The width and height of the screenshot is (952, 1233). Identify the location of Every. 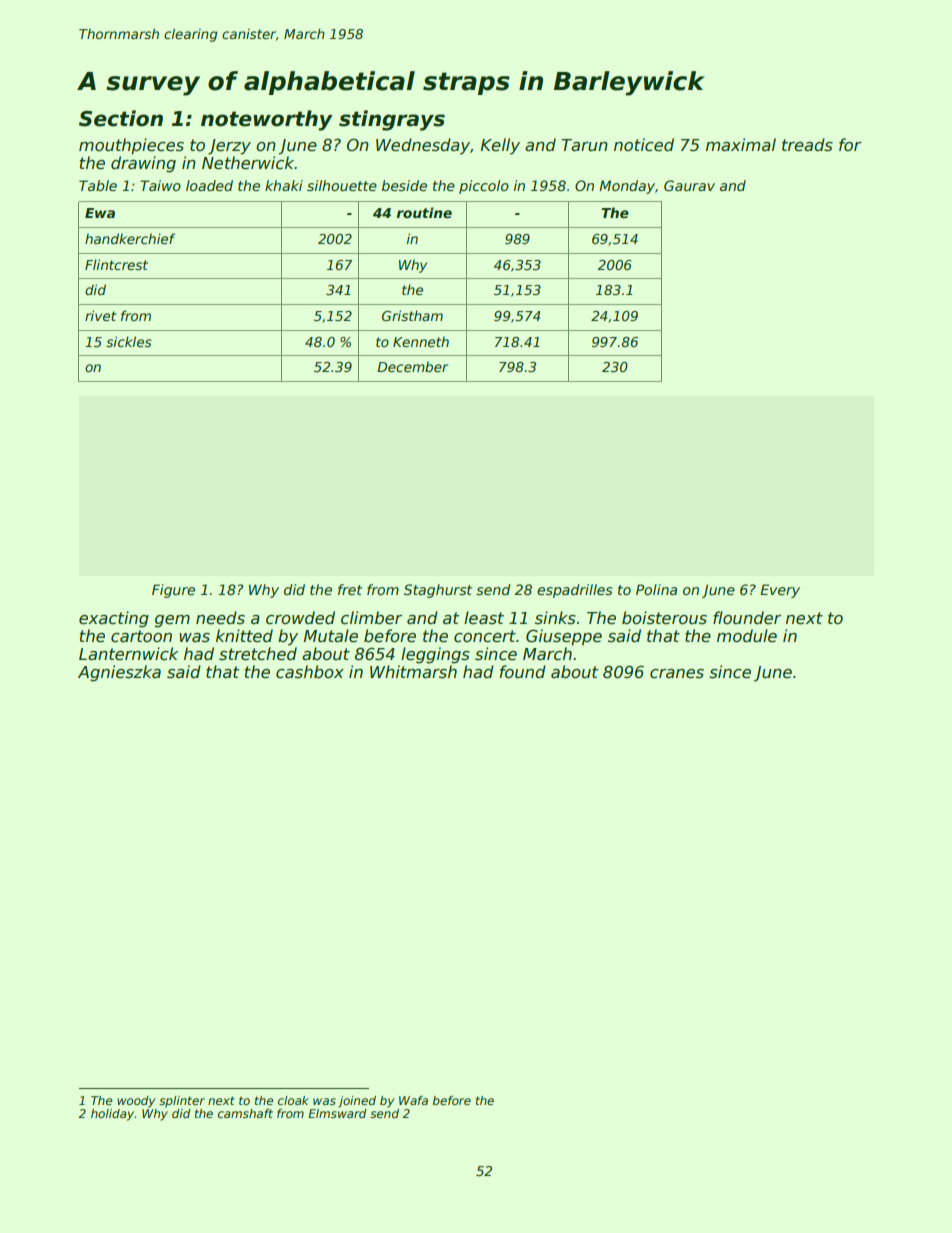
(780, 591).
